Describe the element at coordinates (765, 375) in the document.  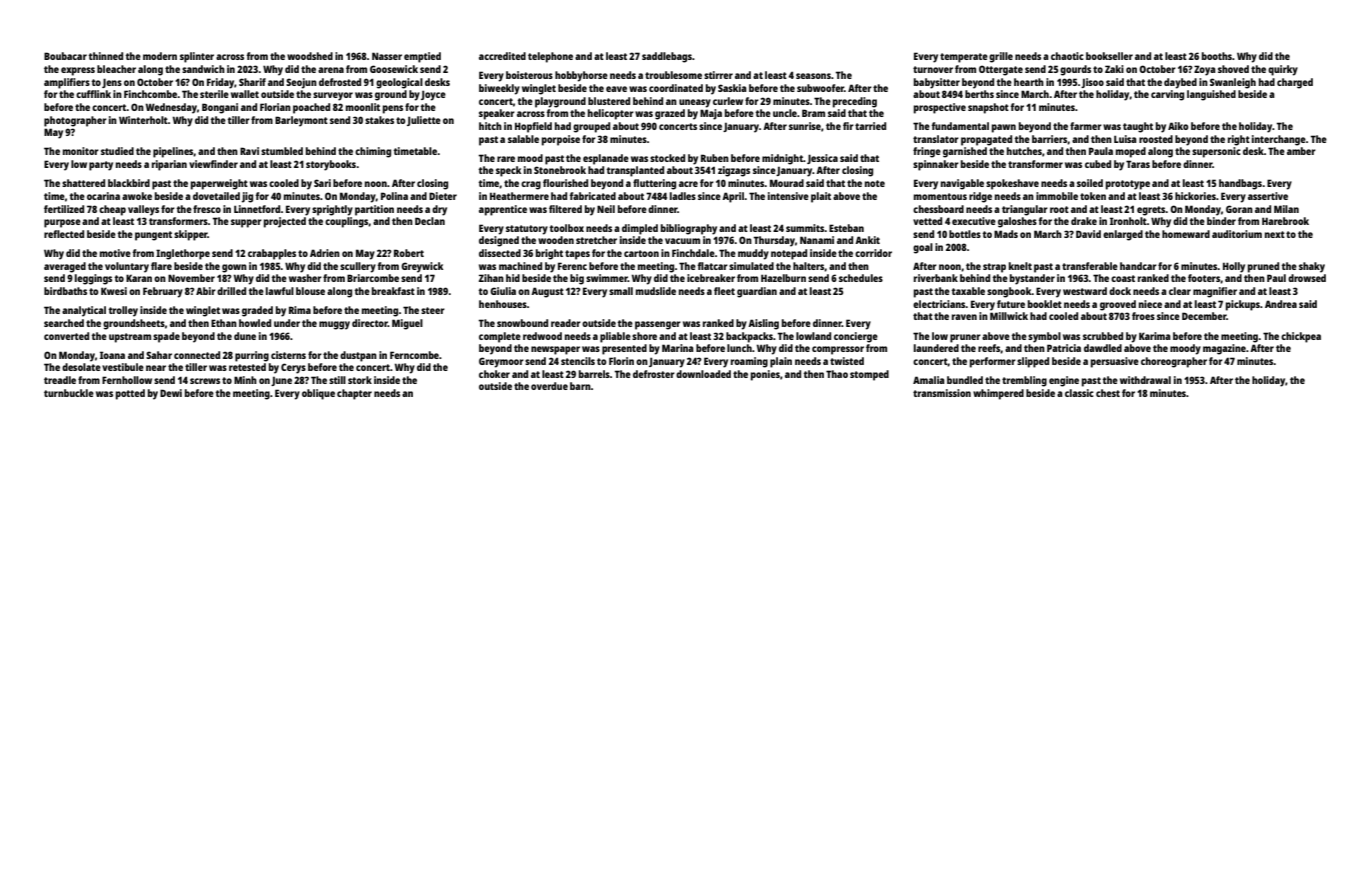
I see `ponies` at that location.
